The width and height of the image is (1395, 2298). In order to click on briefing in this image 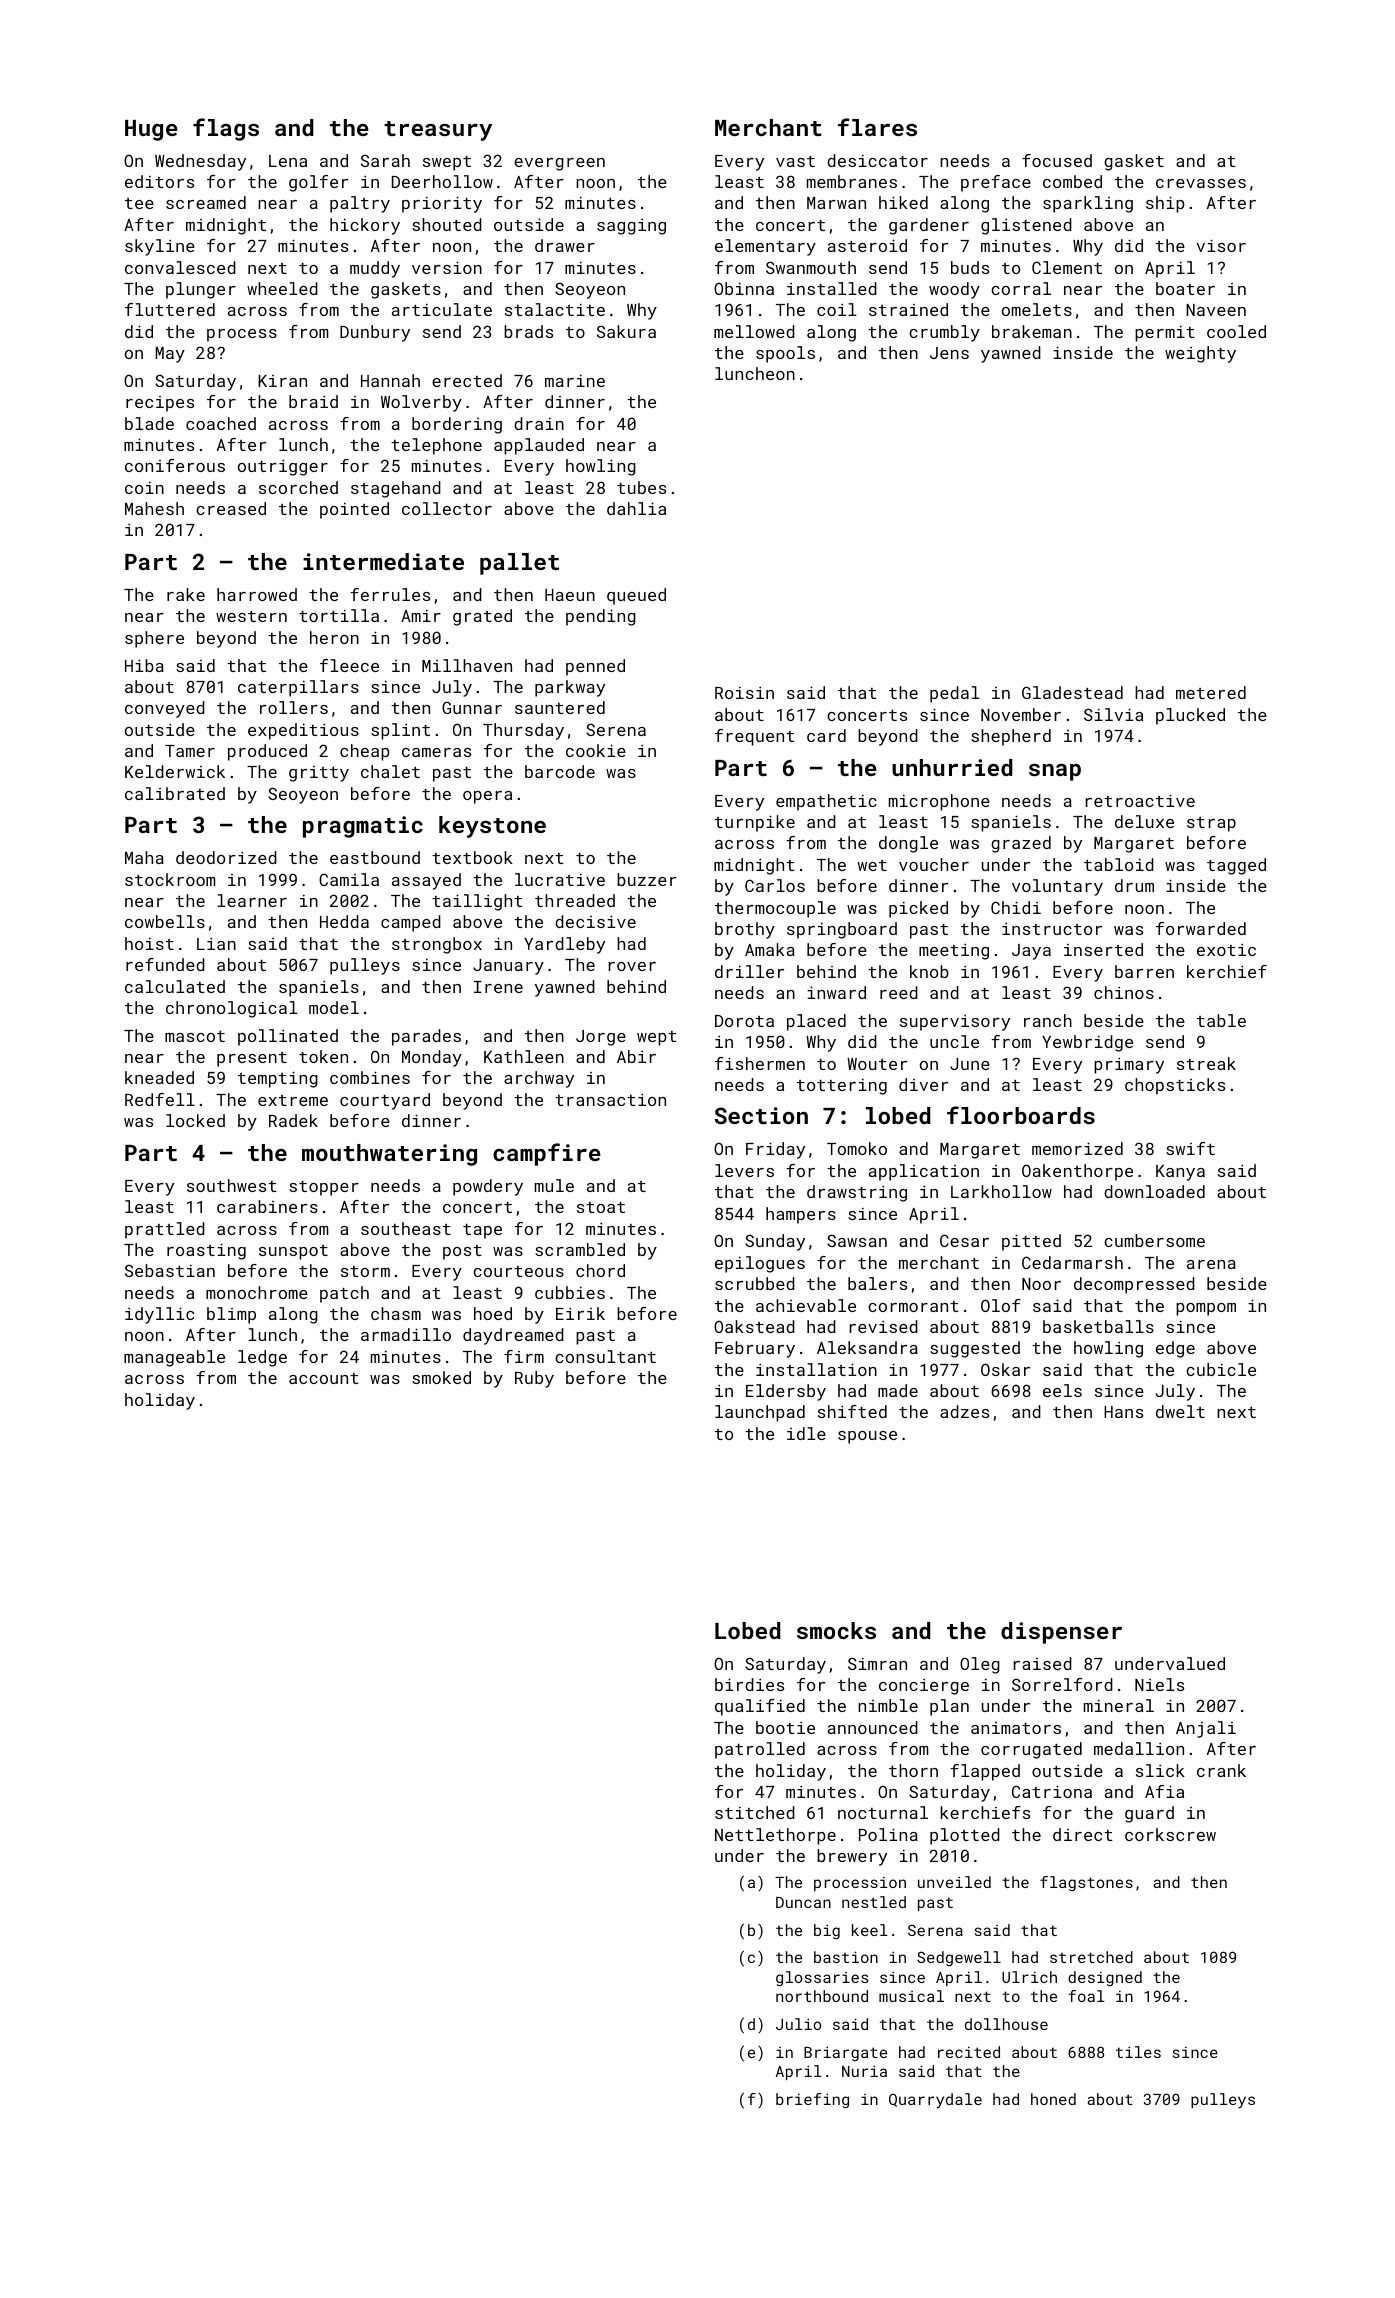, I will do `click(812, 2100)`.
